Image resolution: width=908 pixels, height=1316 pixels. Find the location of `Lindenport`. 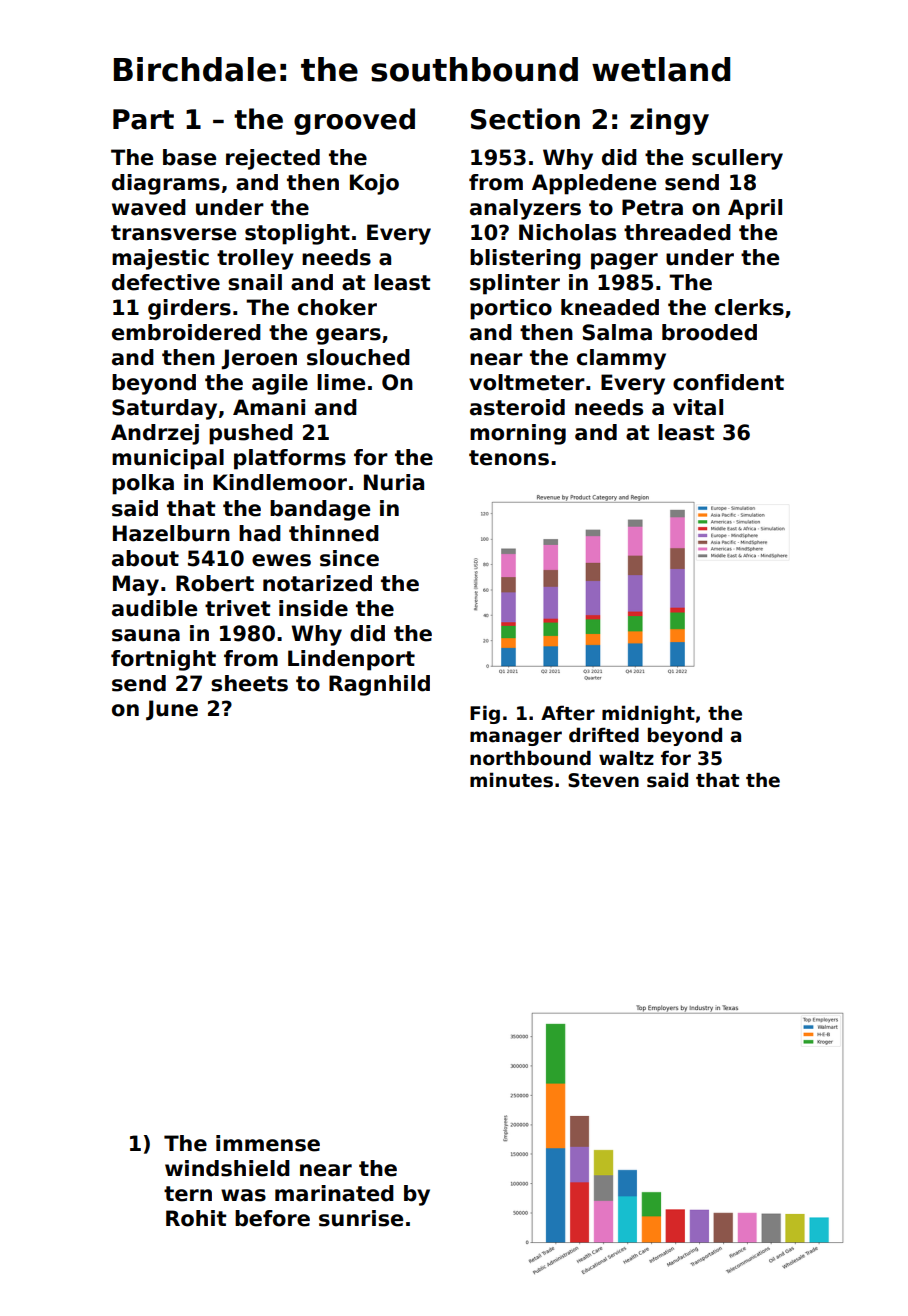

Lindenport is located at coordinates (351, 660).
